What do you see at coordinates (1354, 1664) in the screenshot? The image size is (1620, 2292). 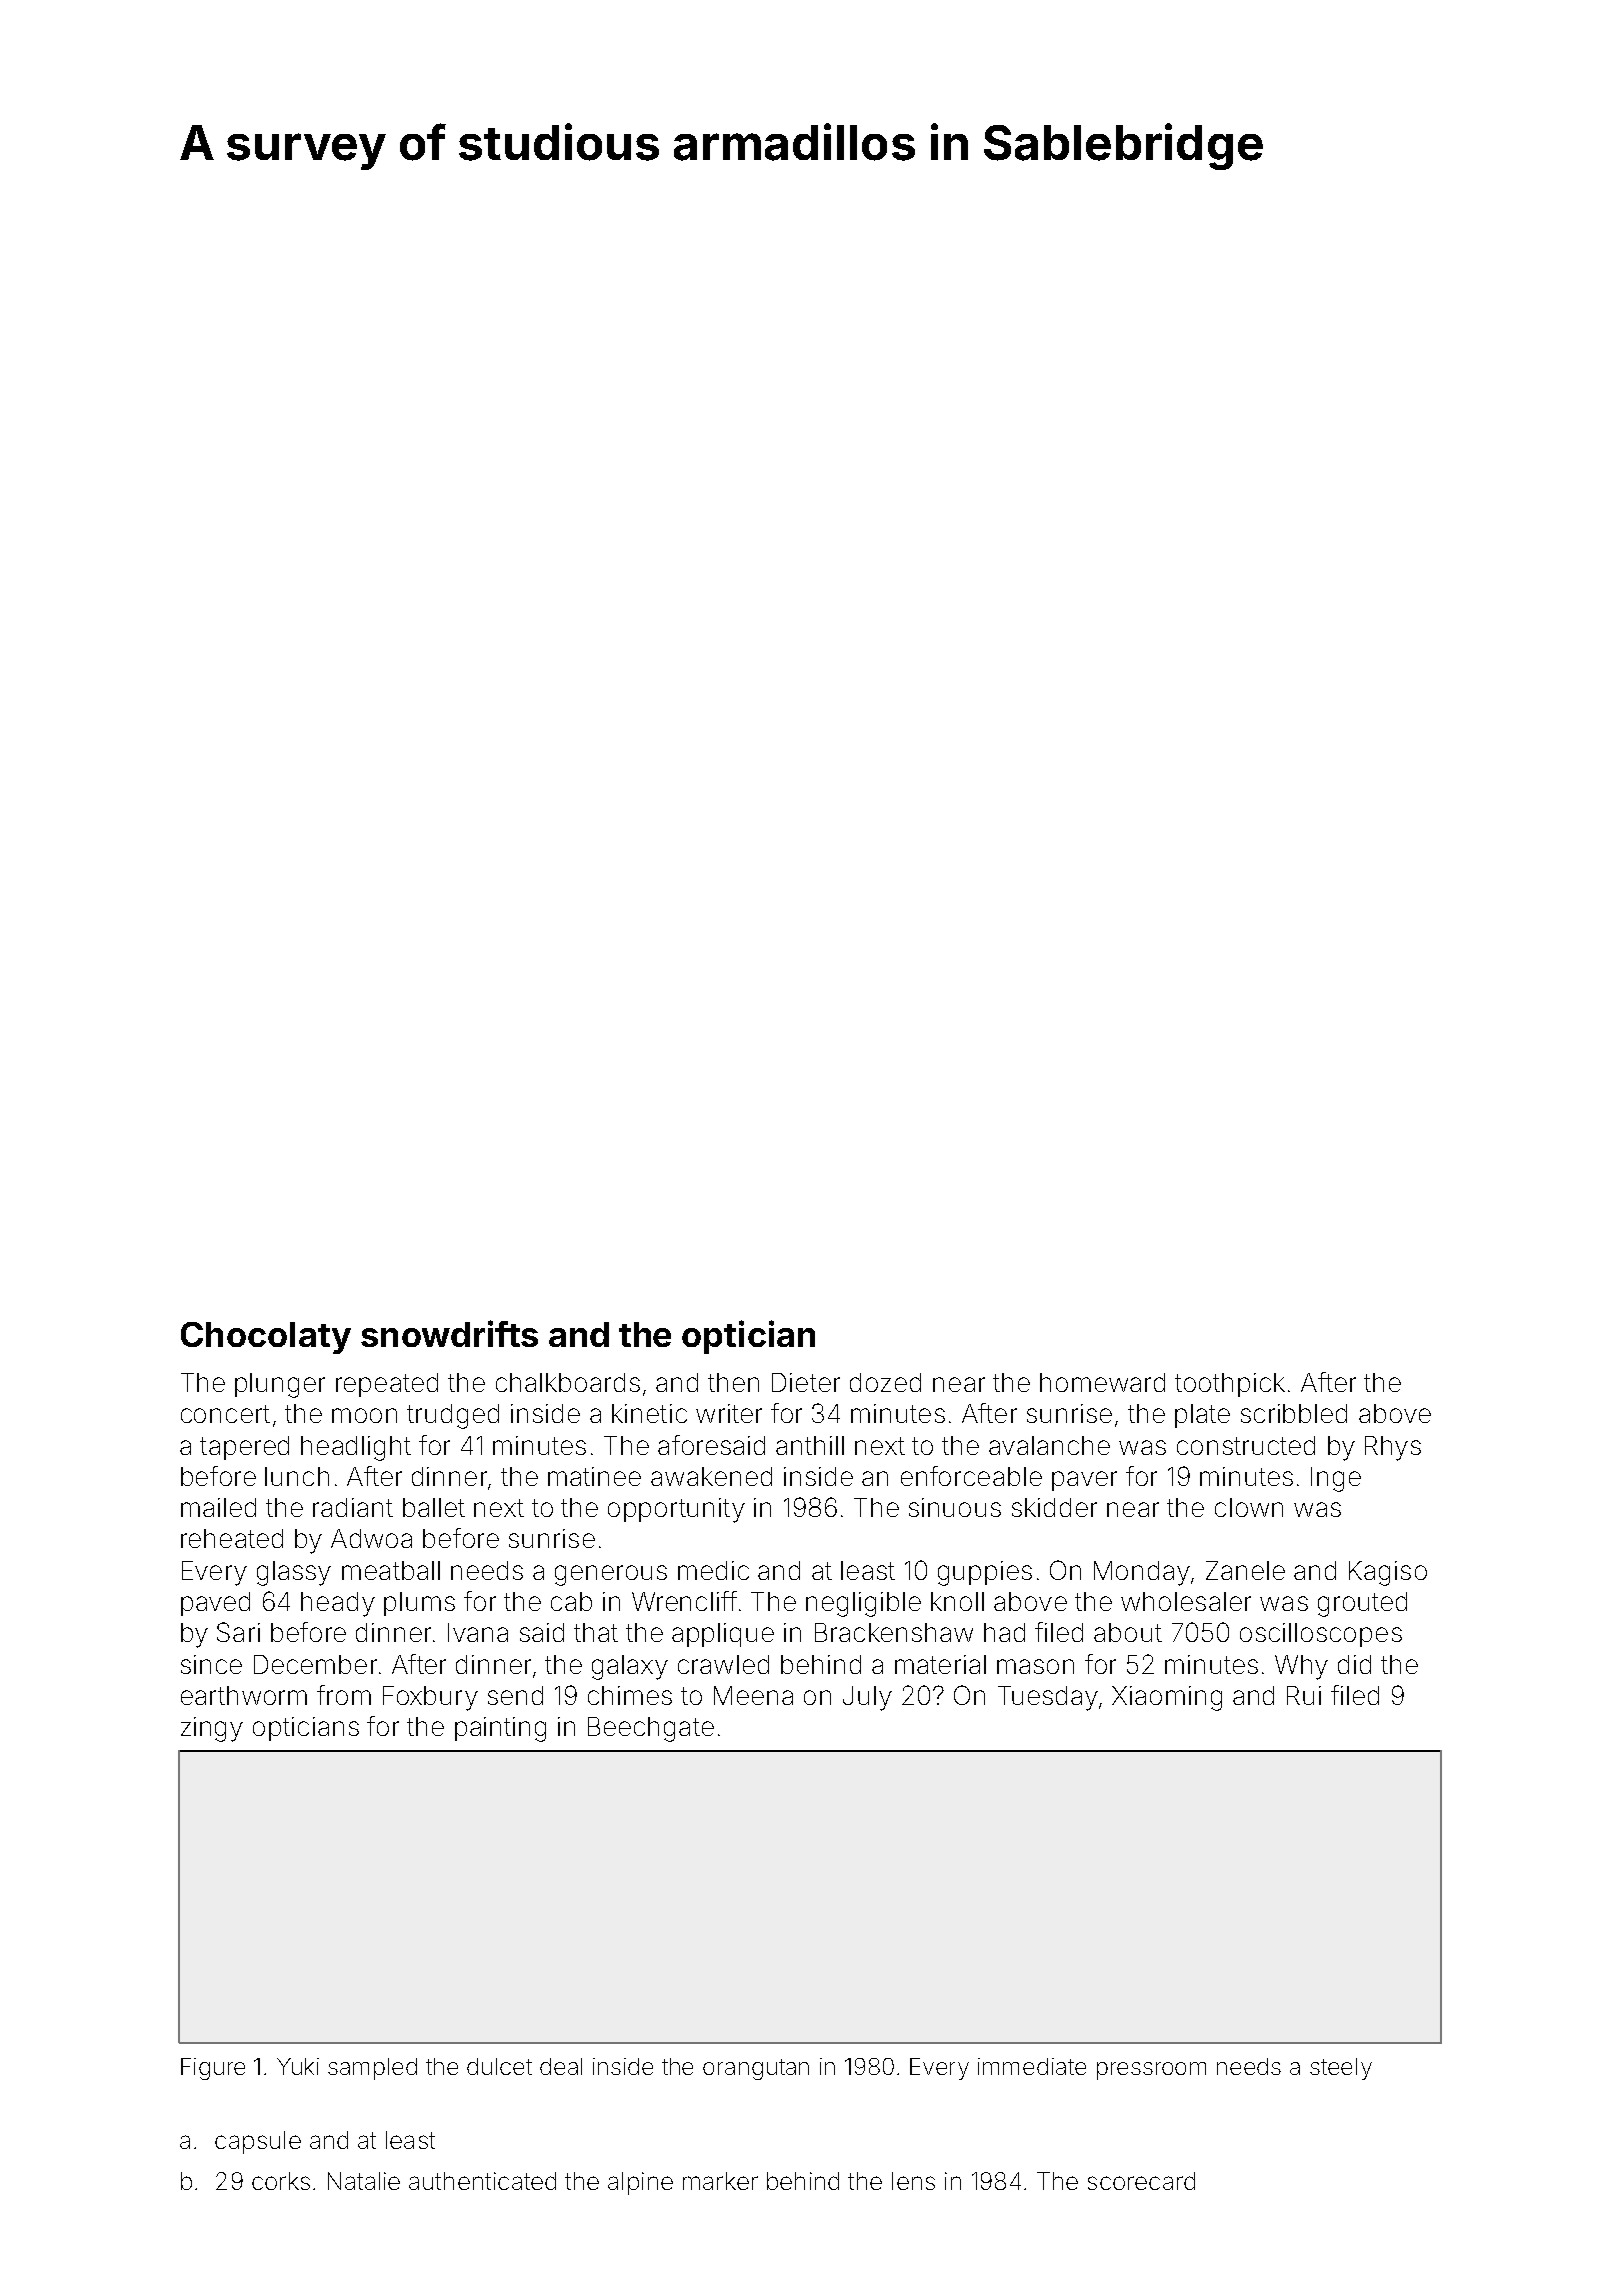 I see `did` at bounding box center [1354, 1664].
